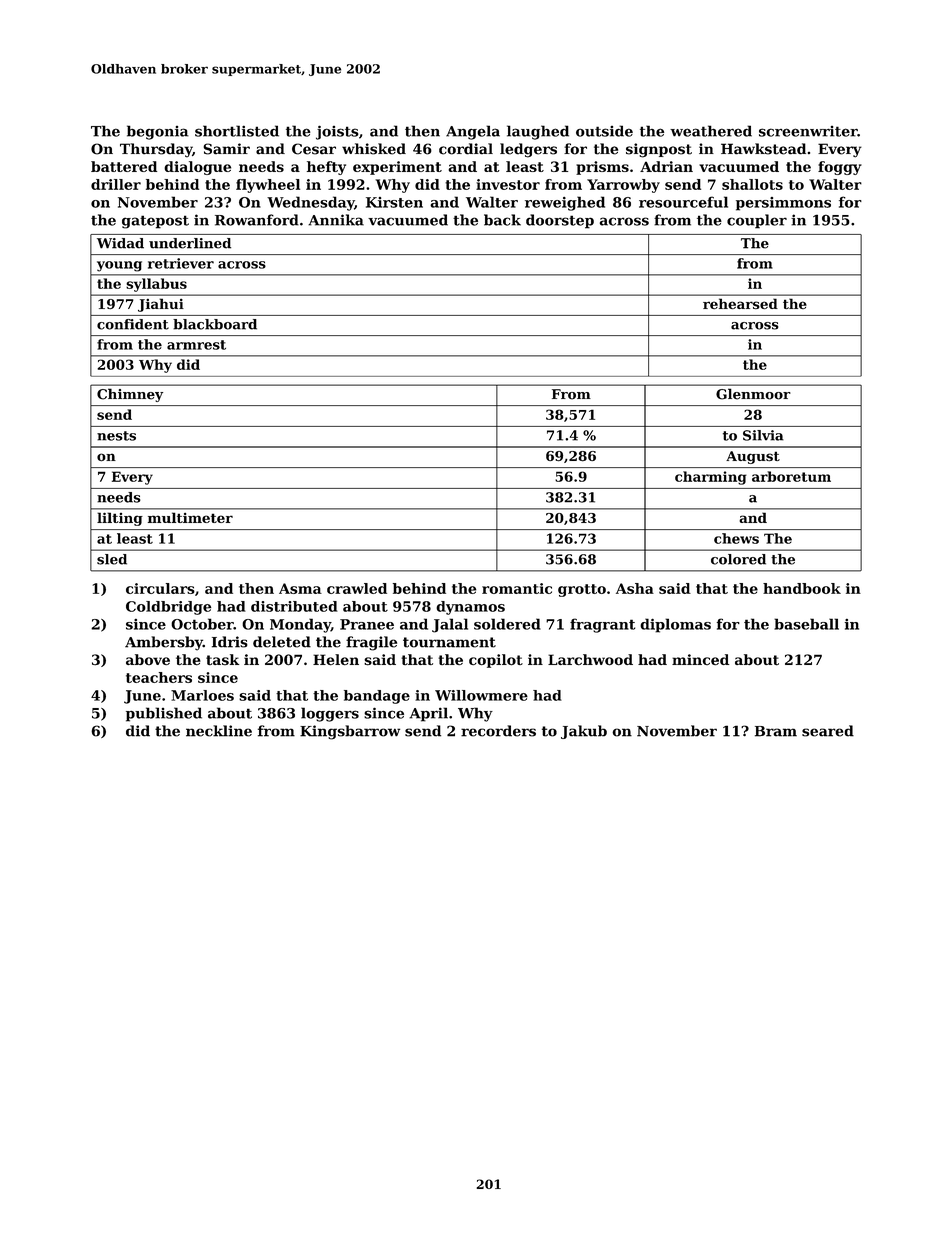 This page has width=952, height=1233. I want to click on Annika, so click(336, 220).
